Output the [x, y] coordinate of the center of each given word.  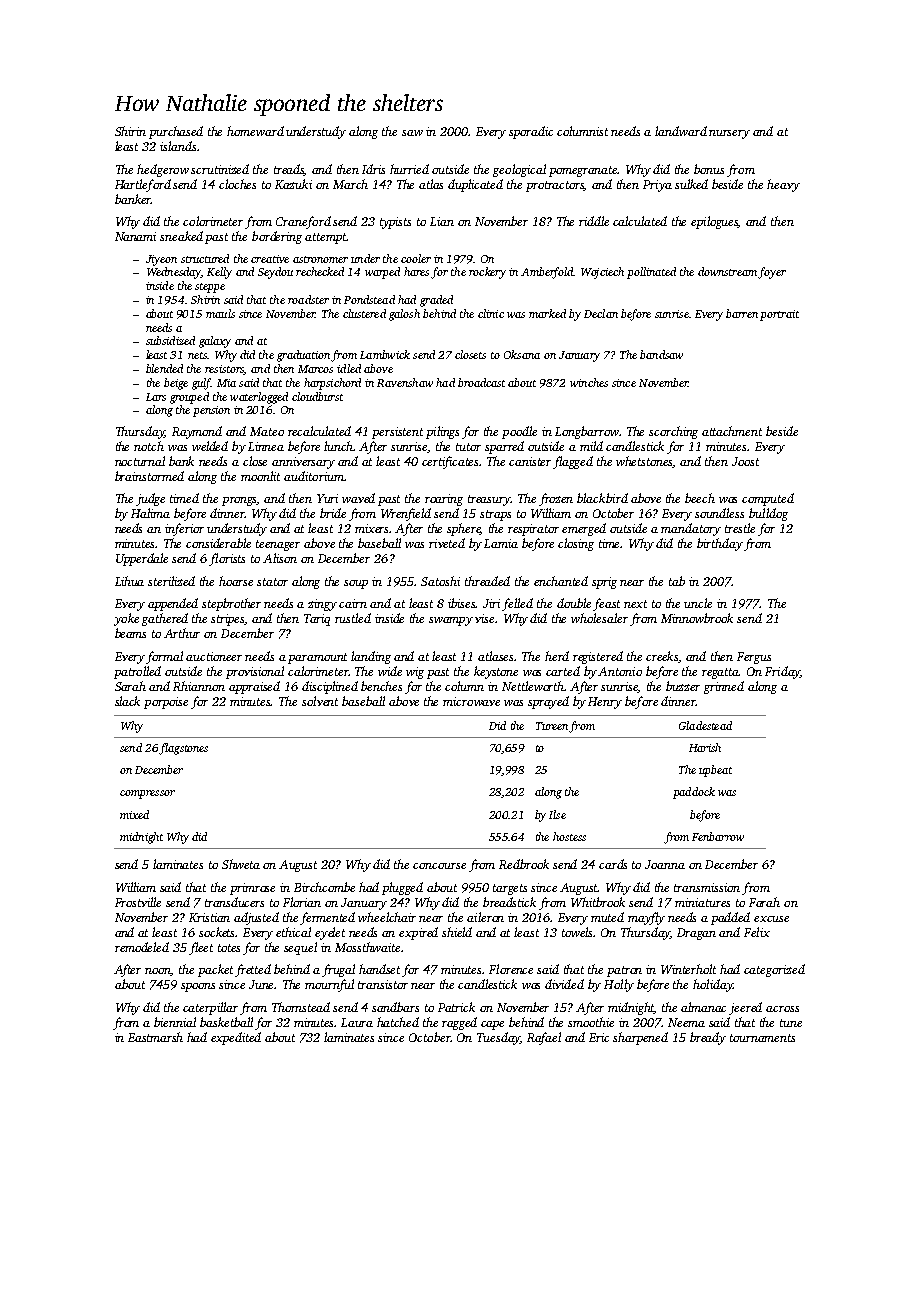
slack [127, 701]
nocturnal [140, 461]
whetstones [644, 462]
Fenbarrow [718, 836]
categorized [774, 970]
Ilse [557, 814]
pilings [442, 432]
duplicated [475, 185]
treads [289, 170]
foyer [772, 273]
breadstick [509, 902]
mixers [372, 528]
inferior [184, 529]
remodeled [142, 947]
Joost [745, 461]
